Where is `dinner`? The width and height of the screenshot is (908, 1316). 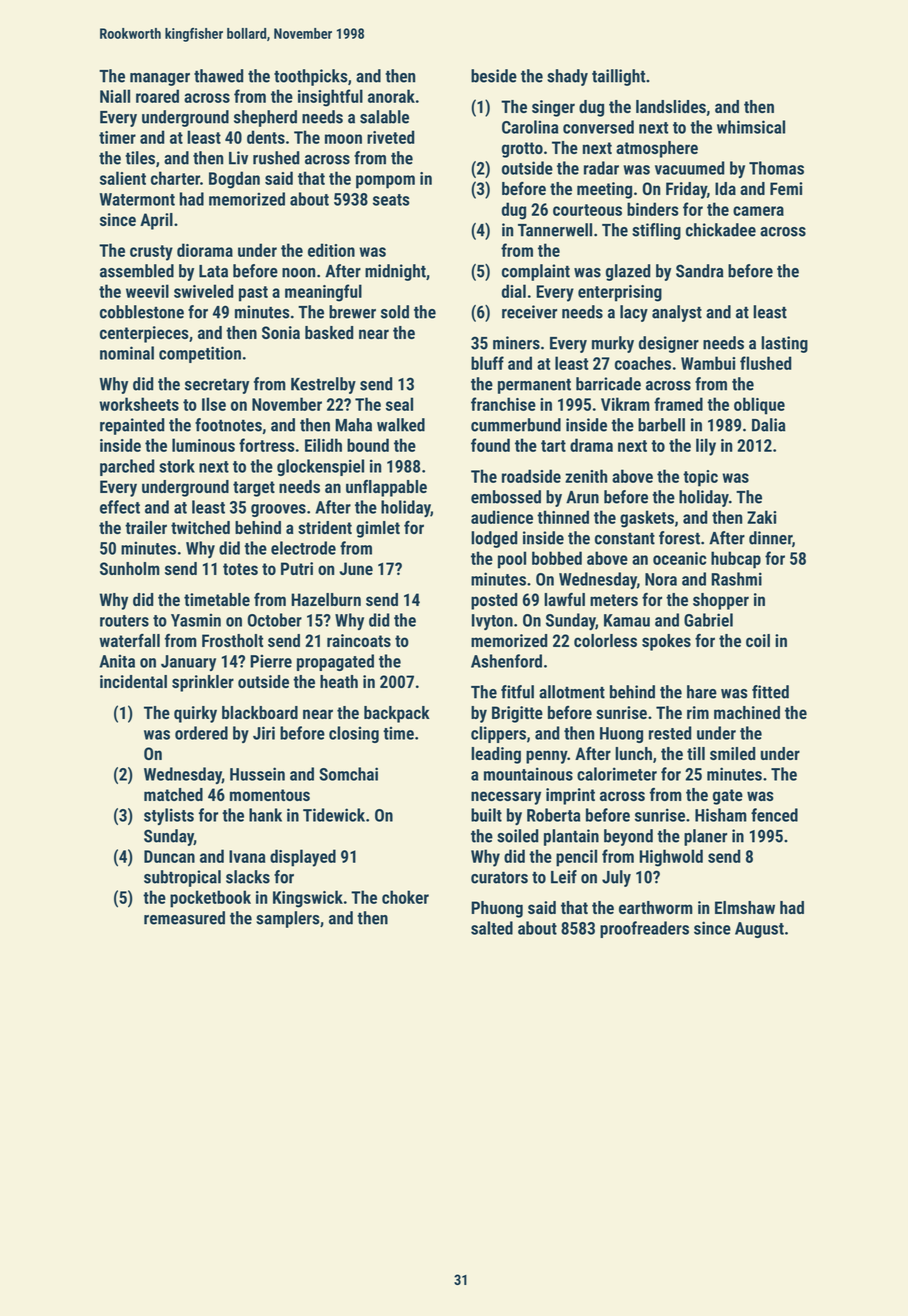 dinner is located at coordinates (770, 538).
